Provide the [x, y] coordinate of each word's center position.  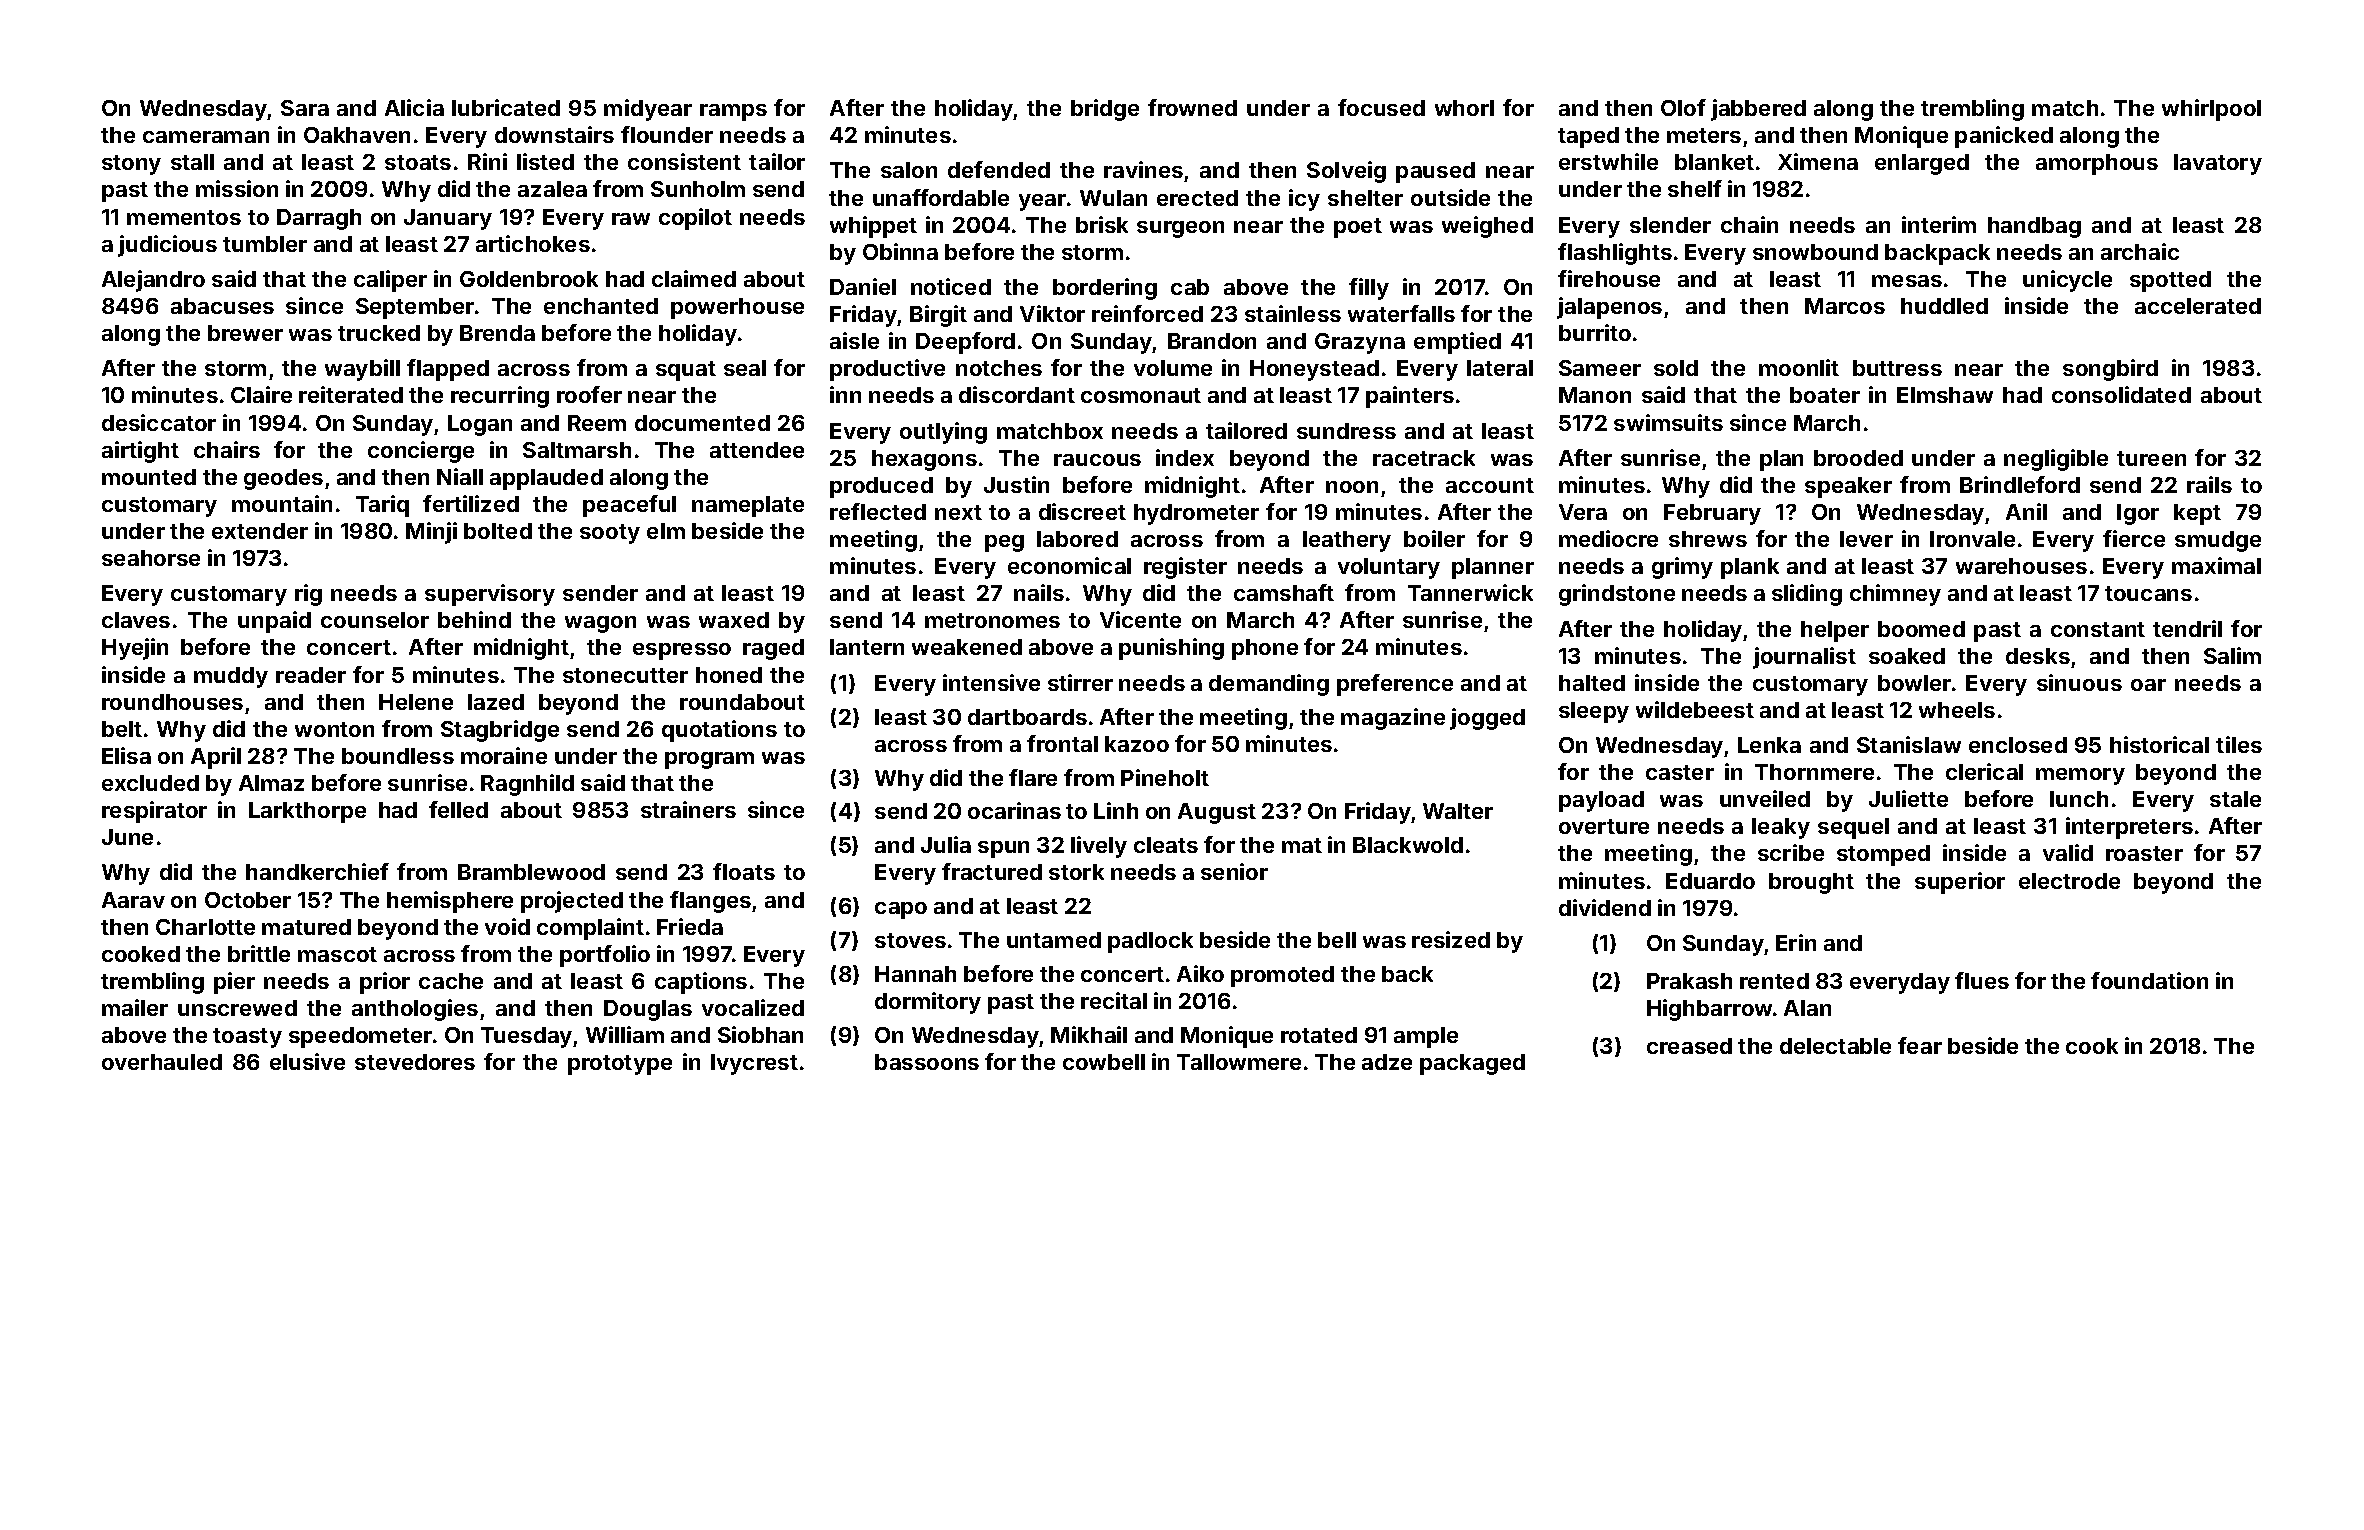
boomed [1921, 629]
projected [572, 902]
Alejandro [153, 281]
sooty [610, 534]
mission [237, 188]
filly [1369, 289]
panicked [2004, 137]
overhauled [162, 1062]
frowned [1192, 107]
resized [1451, 939]
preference [1395, 685]
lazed [496, 702]
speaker [1848, 487]
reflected [878, 511]
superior [1960, 883]
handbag [2034, 227]
